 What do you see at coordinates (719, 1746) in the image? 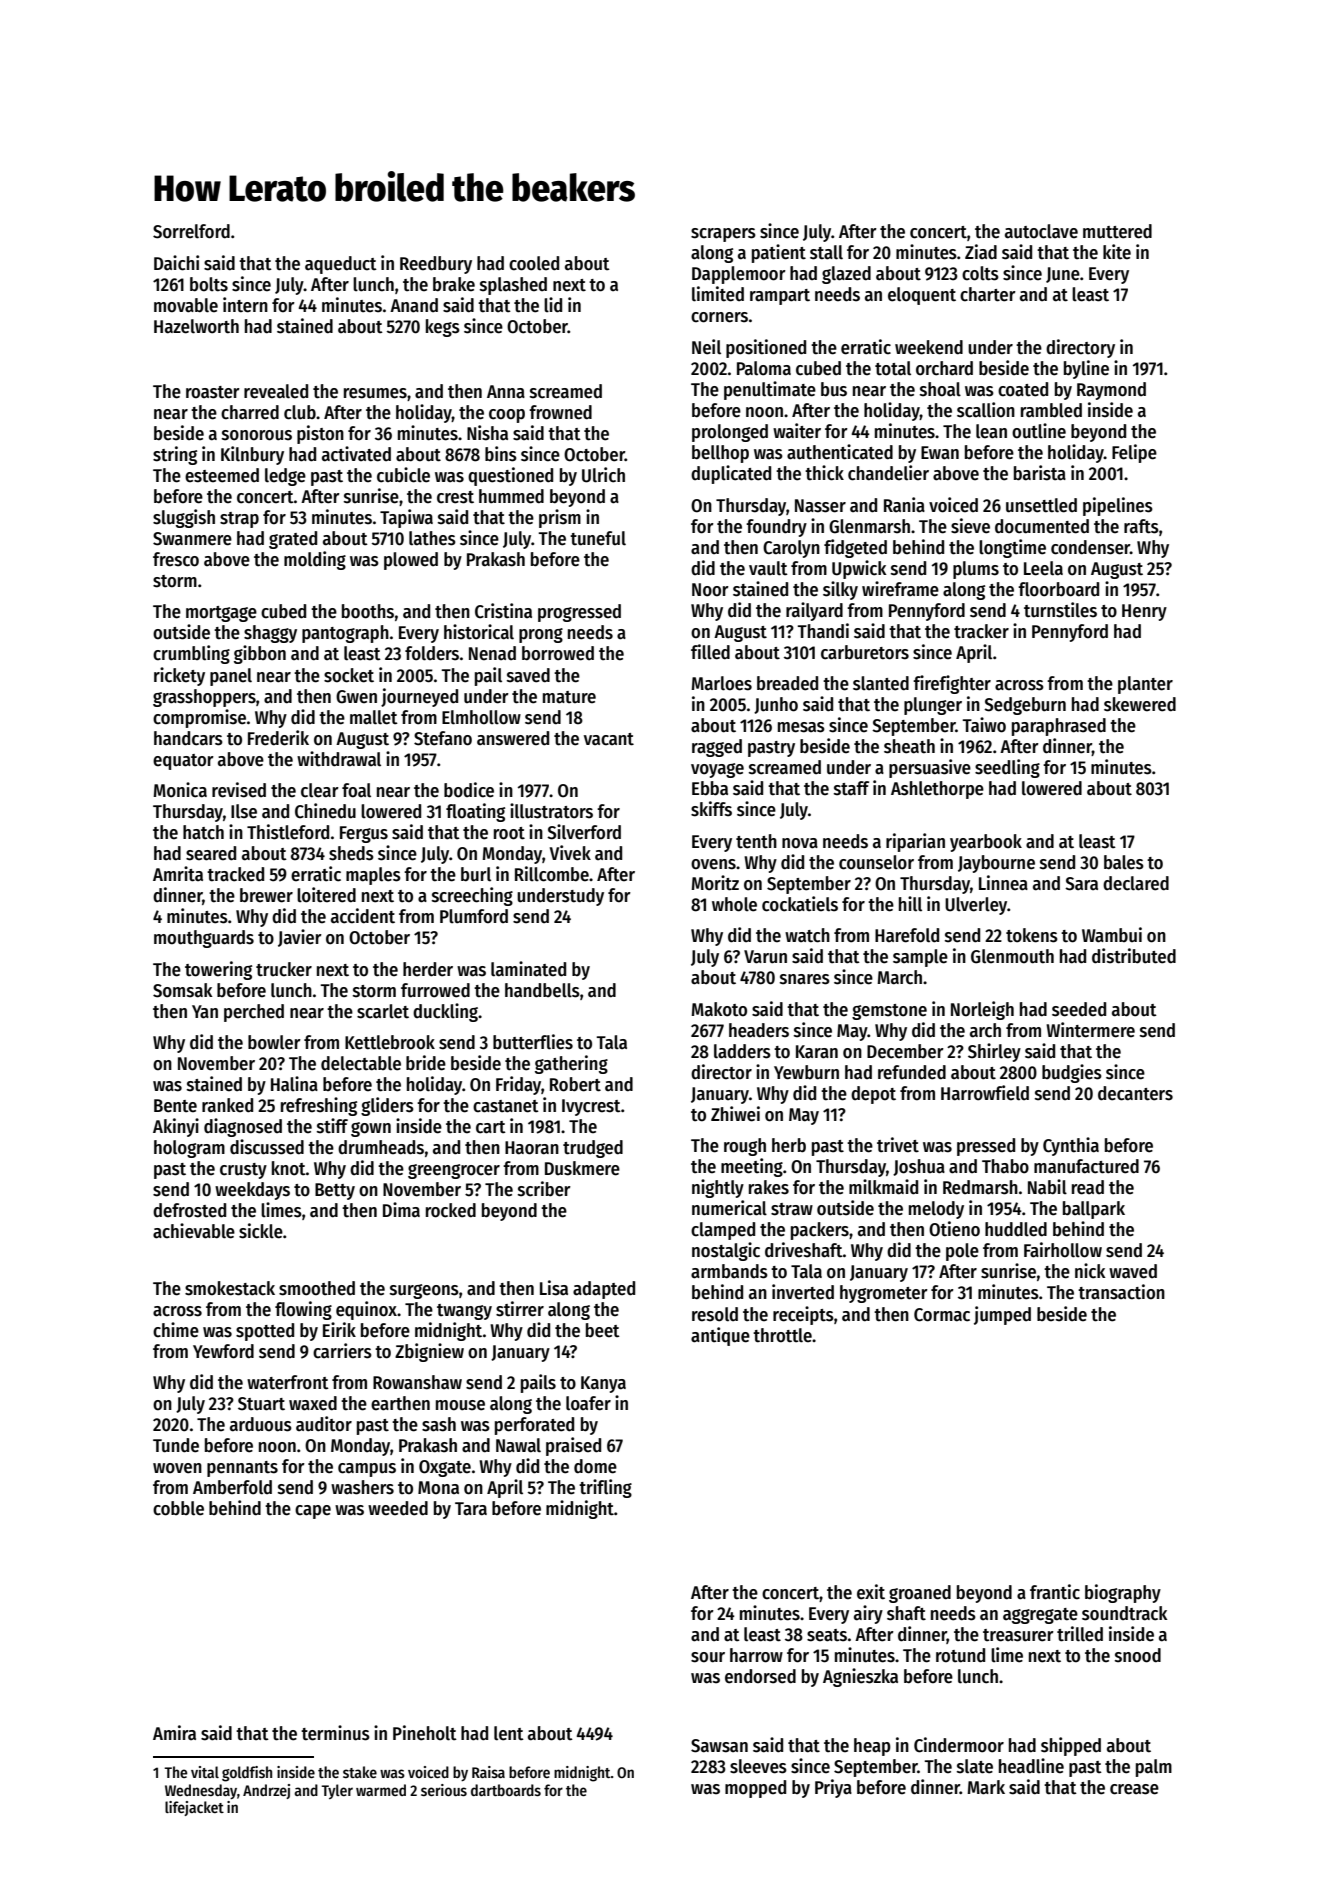
I see `Sawsan` at bounding box center [719, 1746].
